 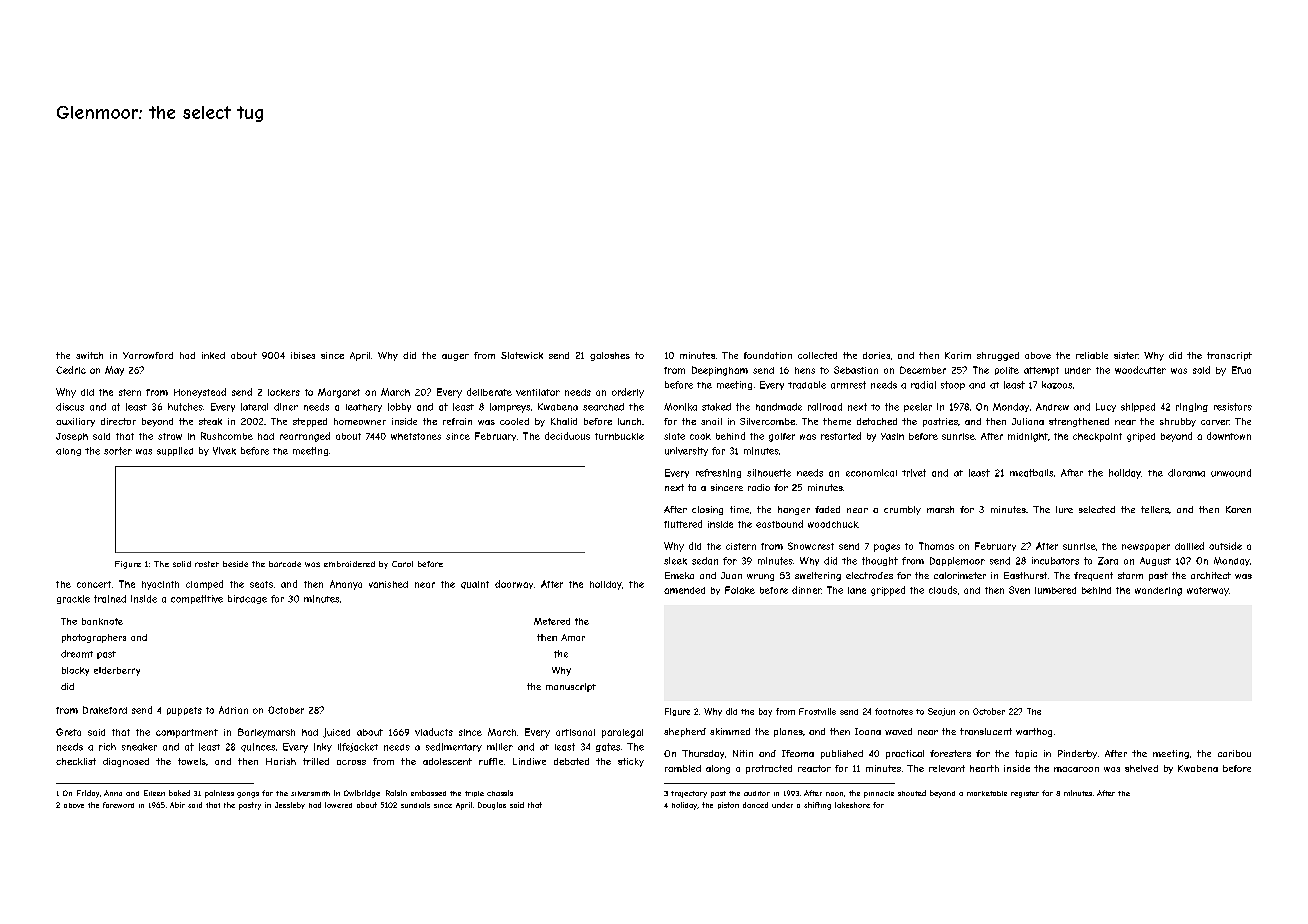 I want to click on straw, so click(x=170, y=436).
